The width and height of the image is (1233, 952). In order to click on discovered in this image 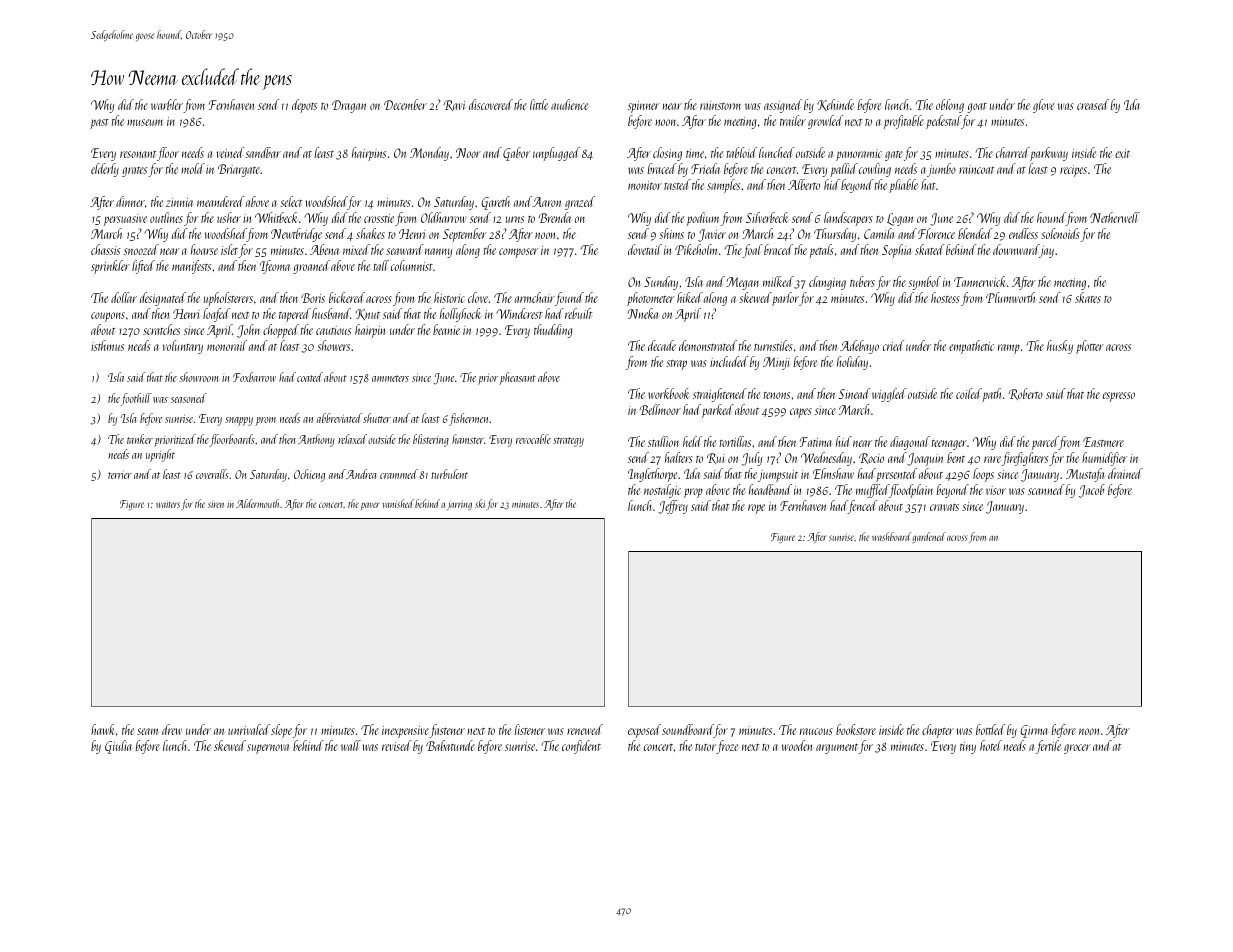, I will do `click(491, 104)`.
